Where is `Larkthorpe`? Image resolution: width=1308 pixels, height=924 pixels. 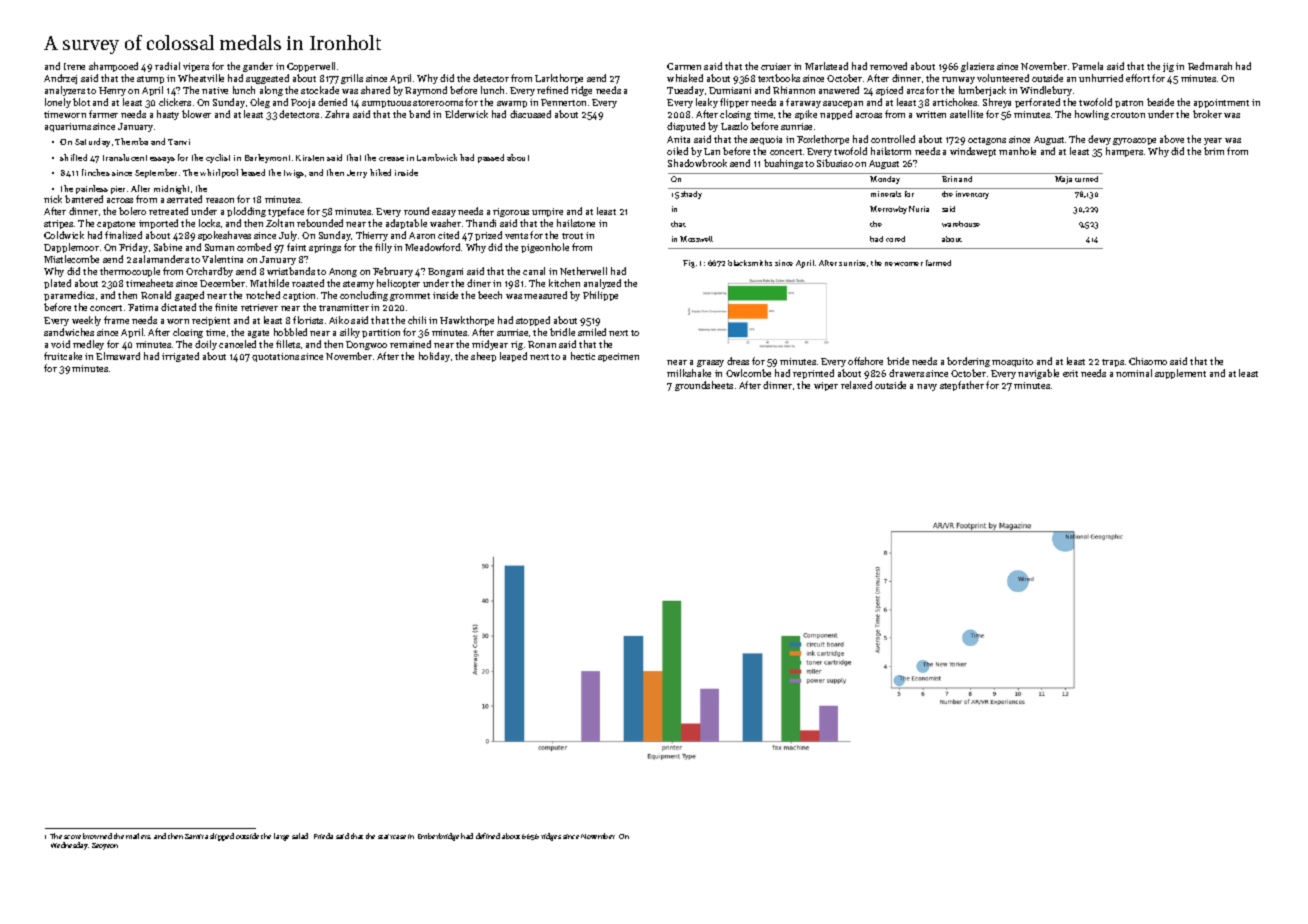 Larkthorpe is located at coordinates (559, 79).
